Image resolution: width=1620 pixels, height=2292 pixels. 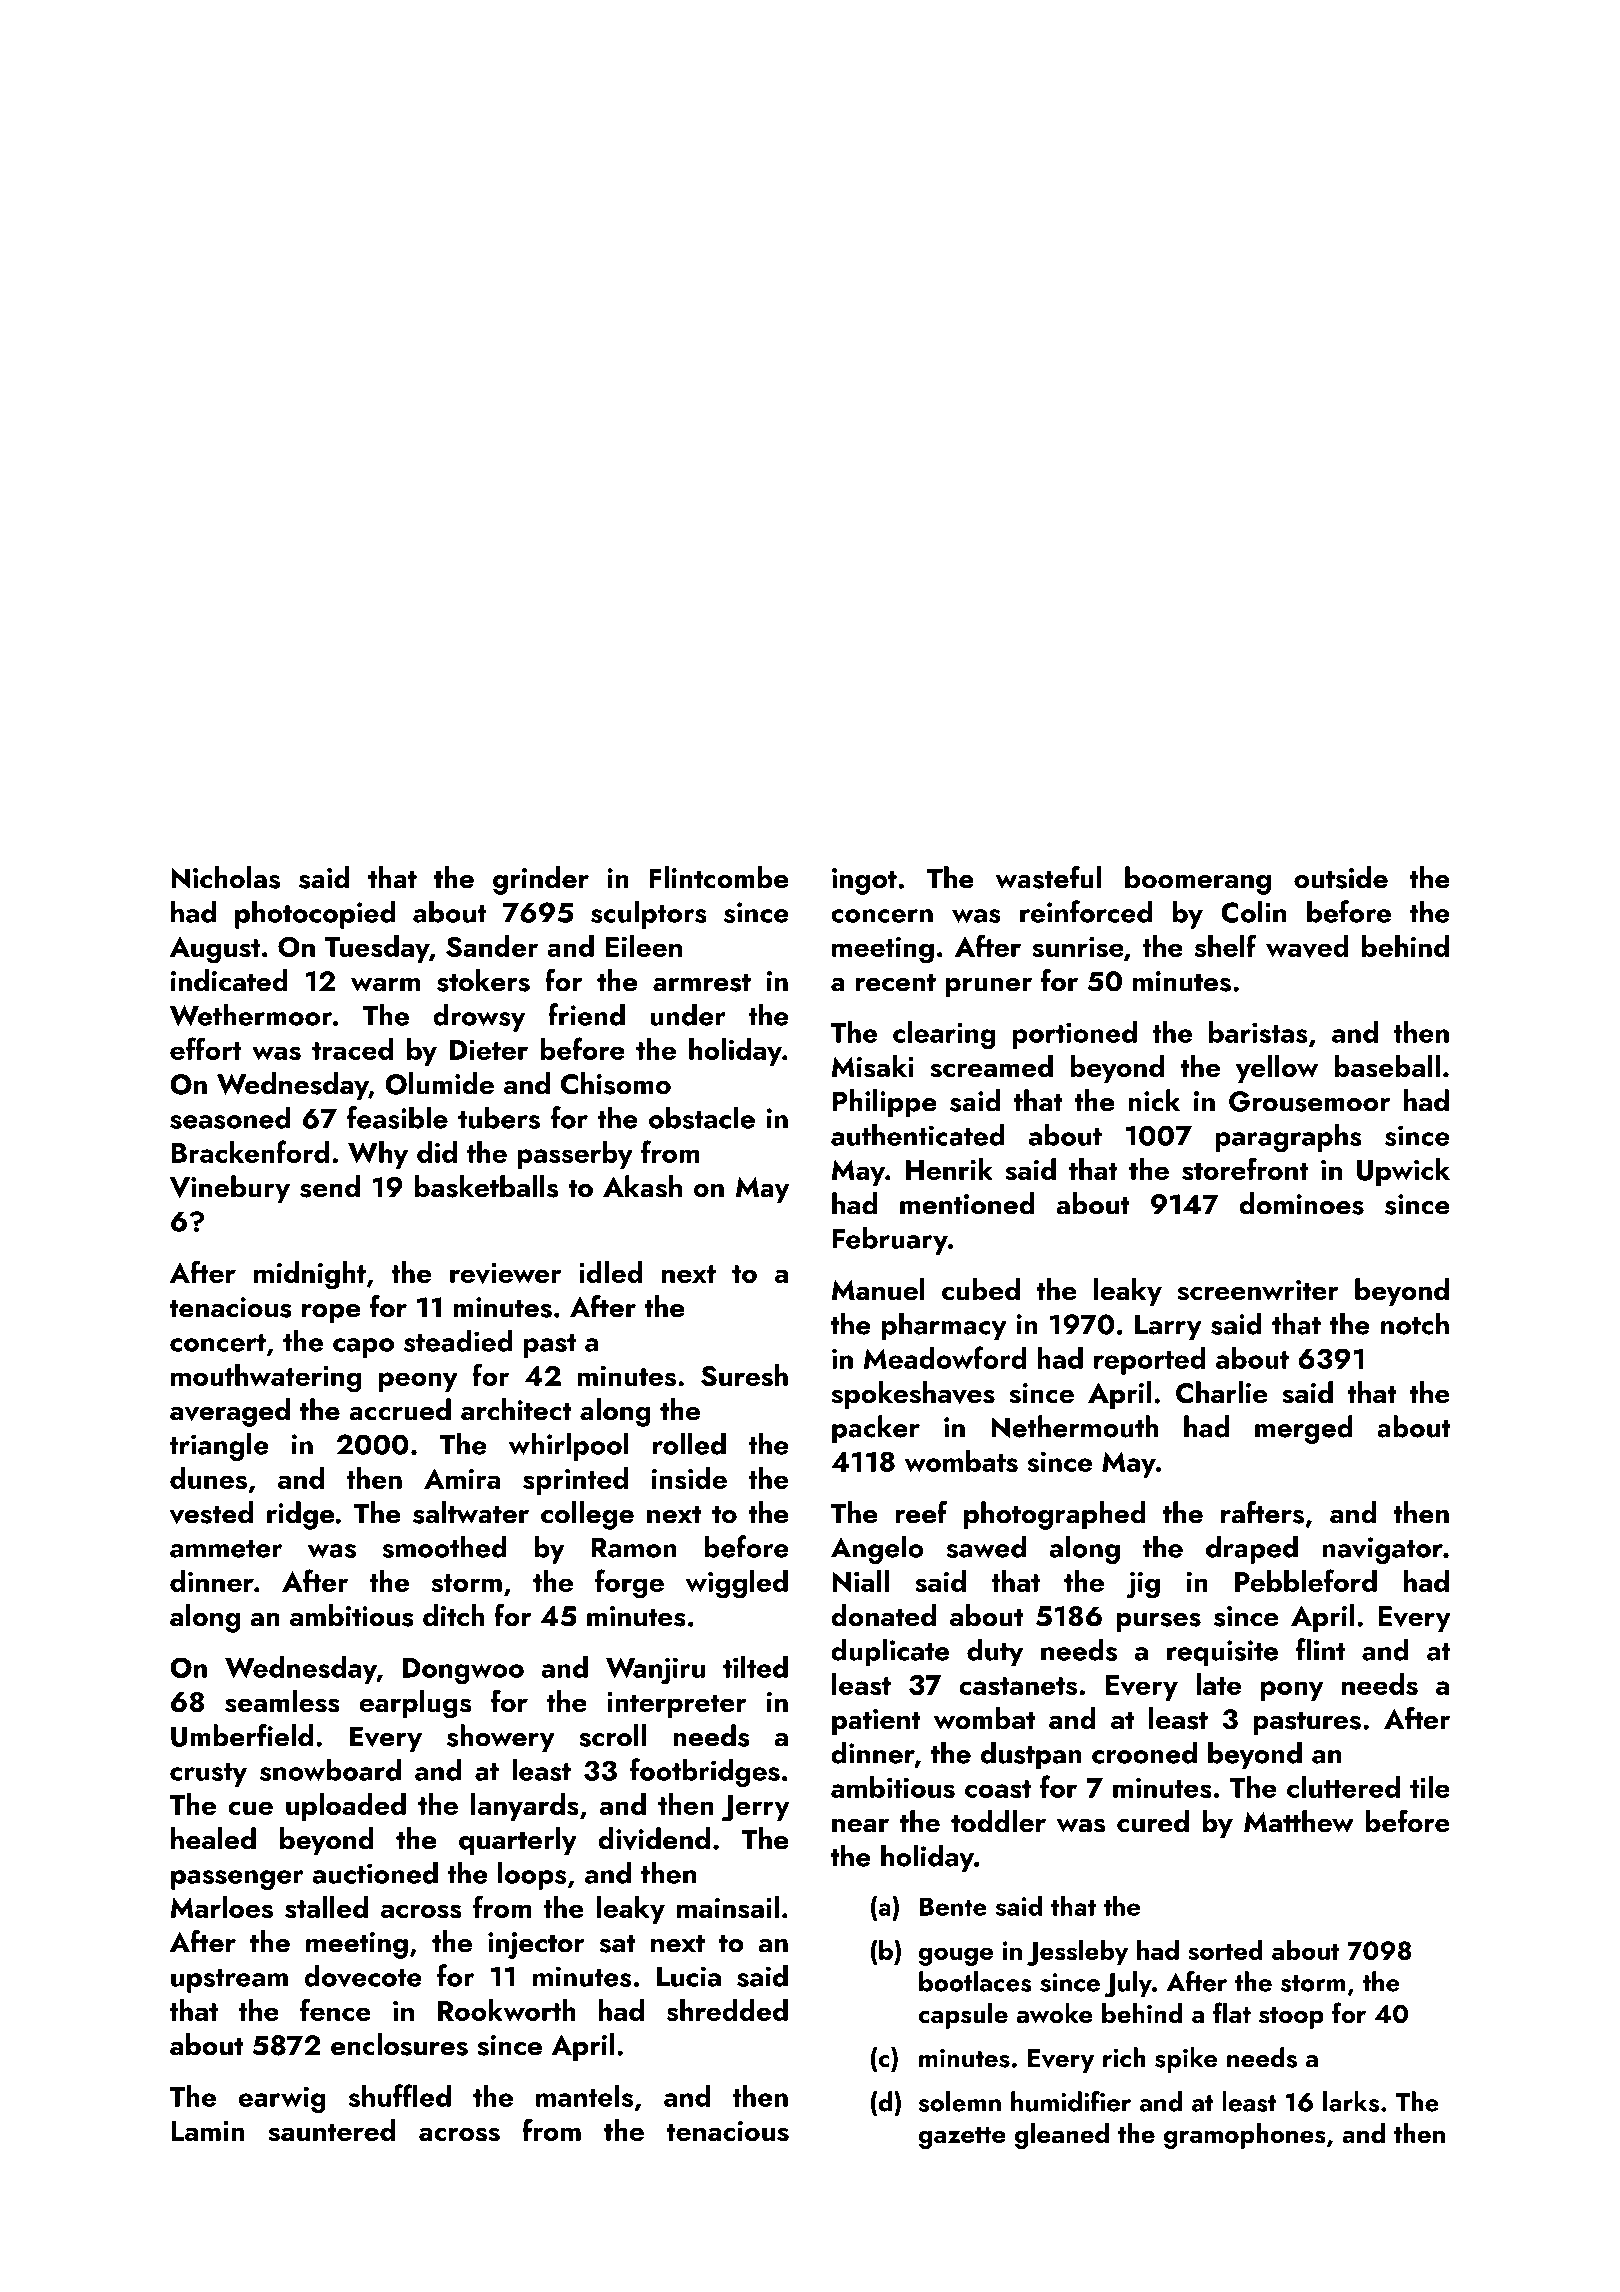 I want to click on Amira, so click(x=462, y=1478).
